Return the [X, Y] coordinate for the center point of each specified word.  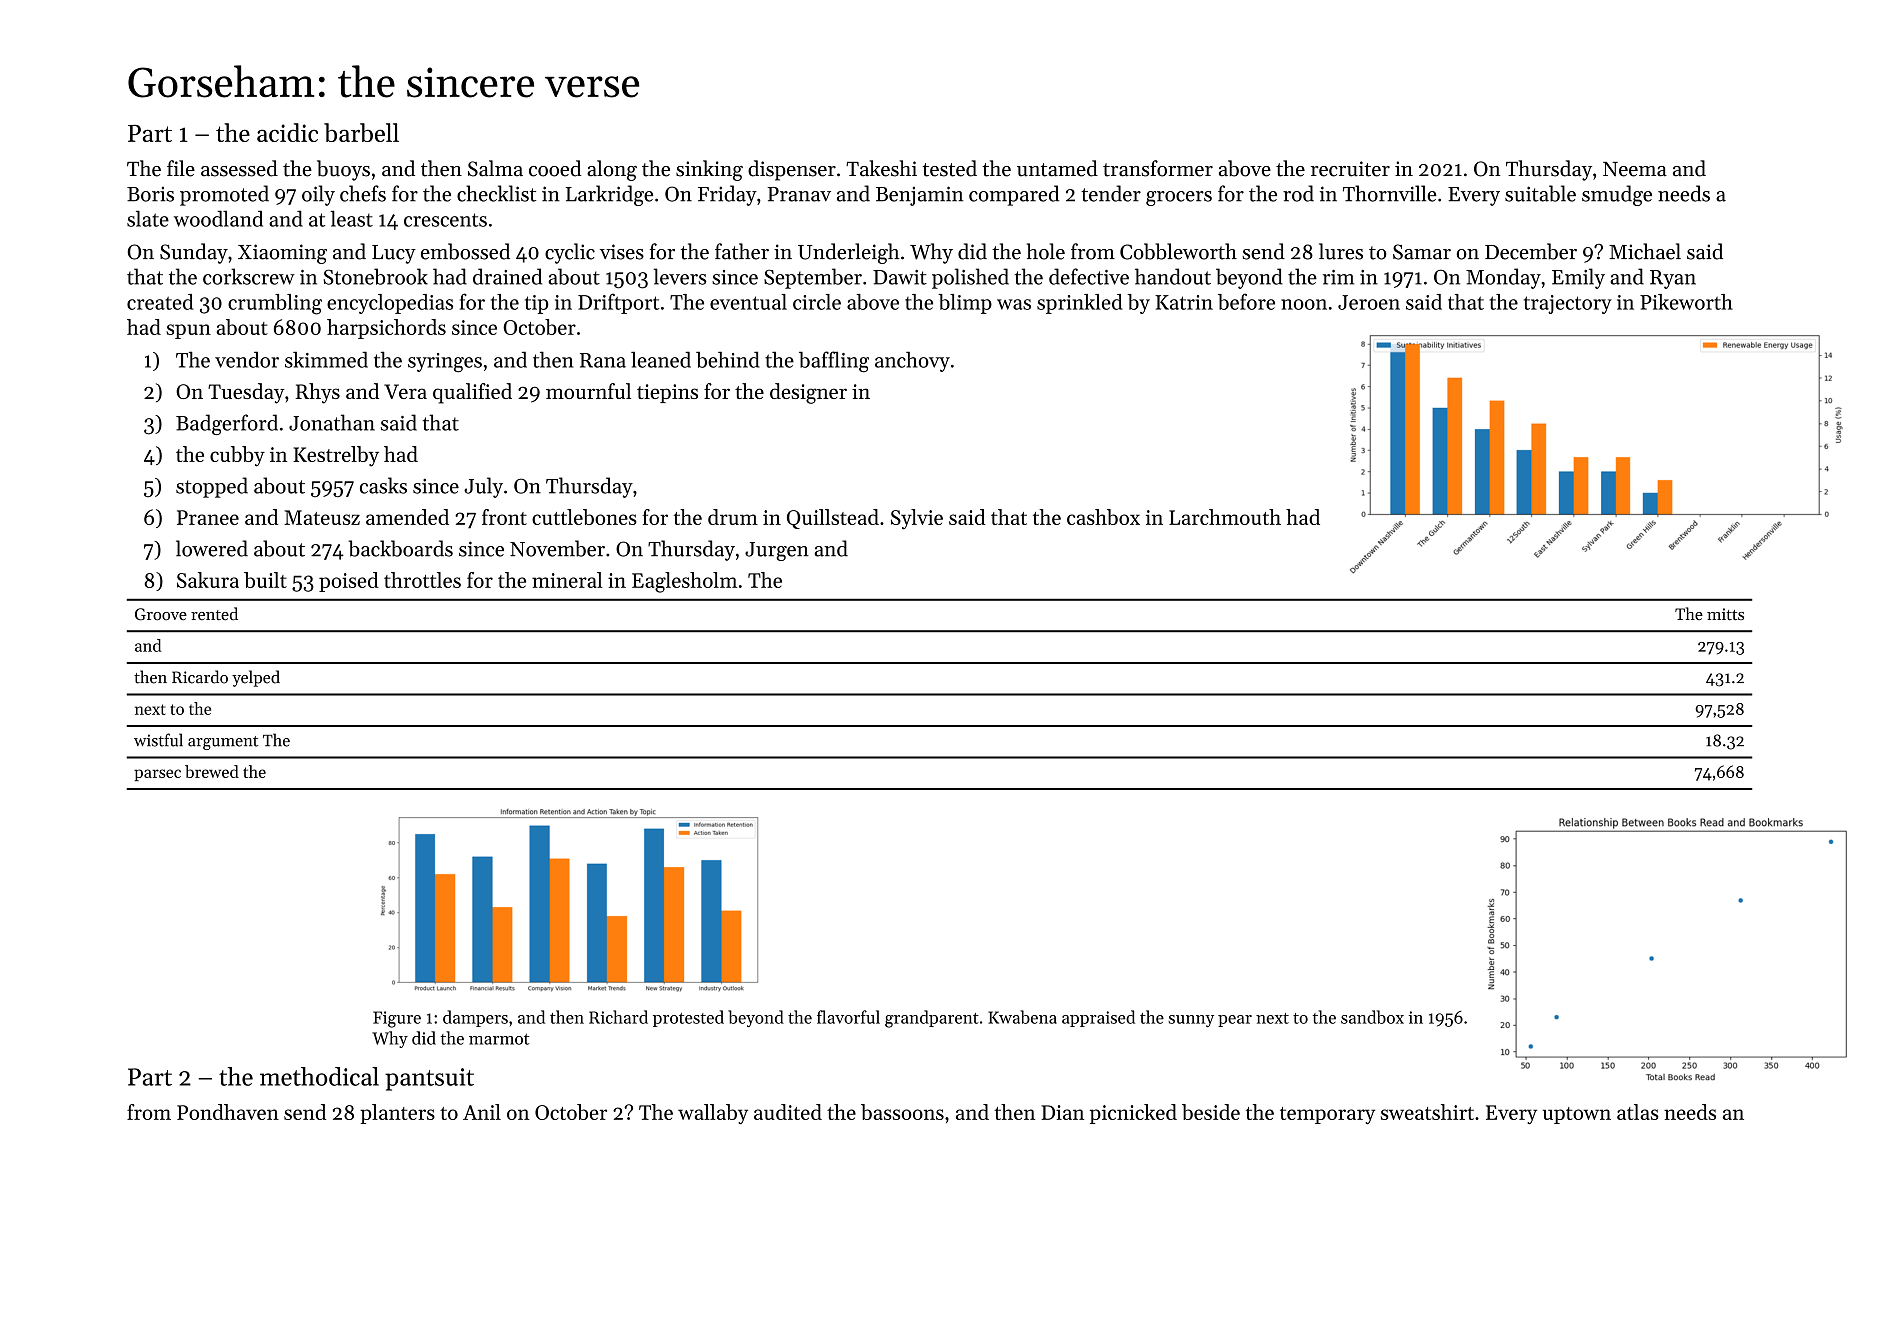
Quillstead [833, 519]
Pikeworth [1686, 302]
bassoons [902, 1112]
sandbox [1372, 1017]
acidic [287, 132]
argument [223, 743]
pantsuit [429, 1079]
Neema [1635, 169]
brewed [212, 771]
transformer [1158, 168]
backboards [400, 548]
